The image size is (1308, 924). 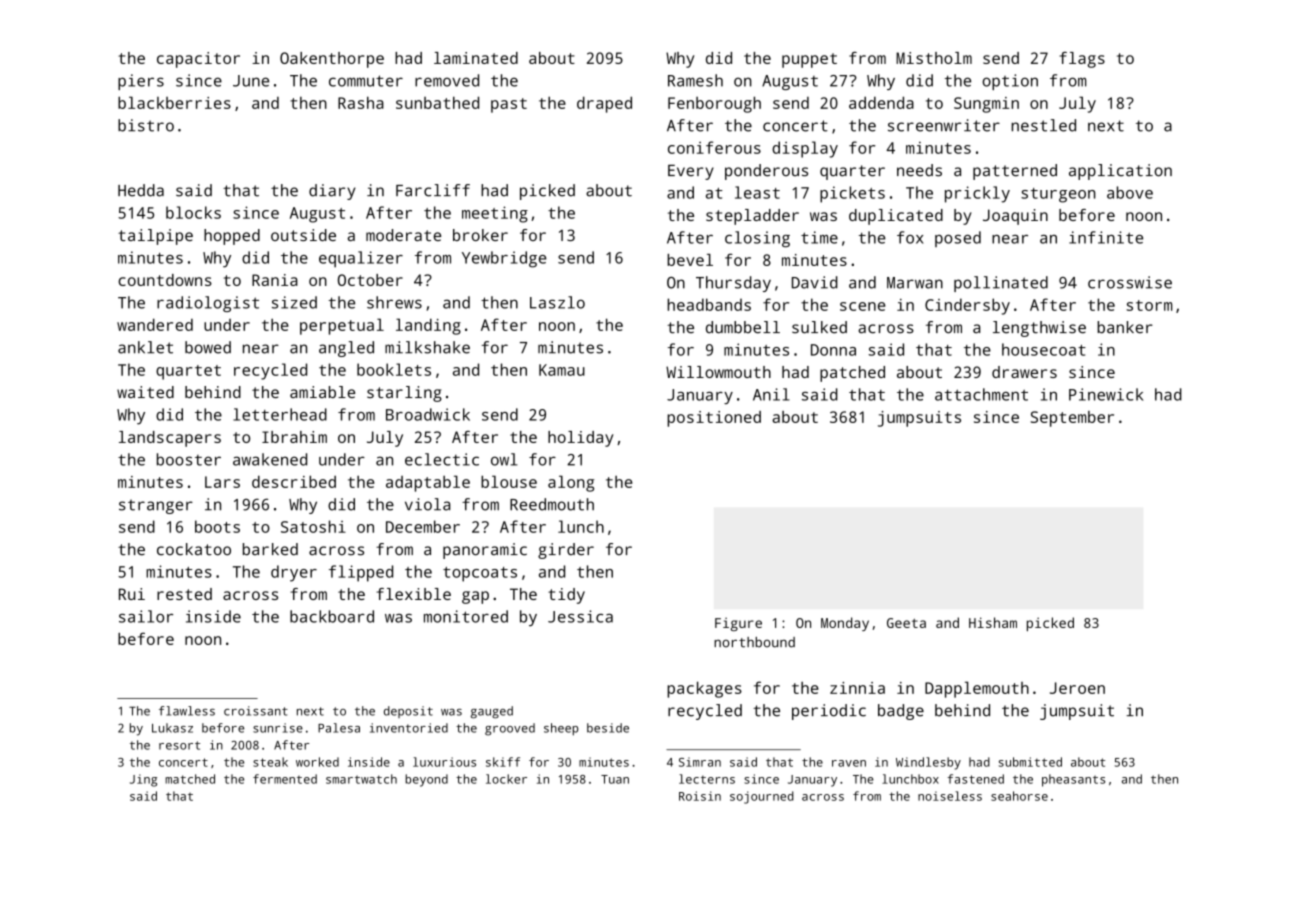 I want to click on Oakenthorpe, so click(x=332, y=60).
